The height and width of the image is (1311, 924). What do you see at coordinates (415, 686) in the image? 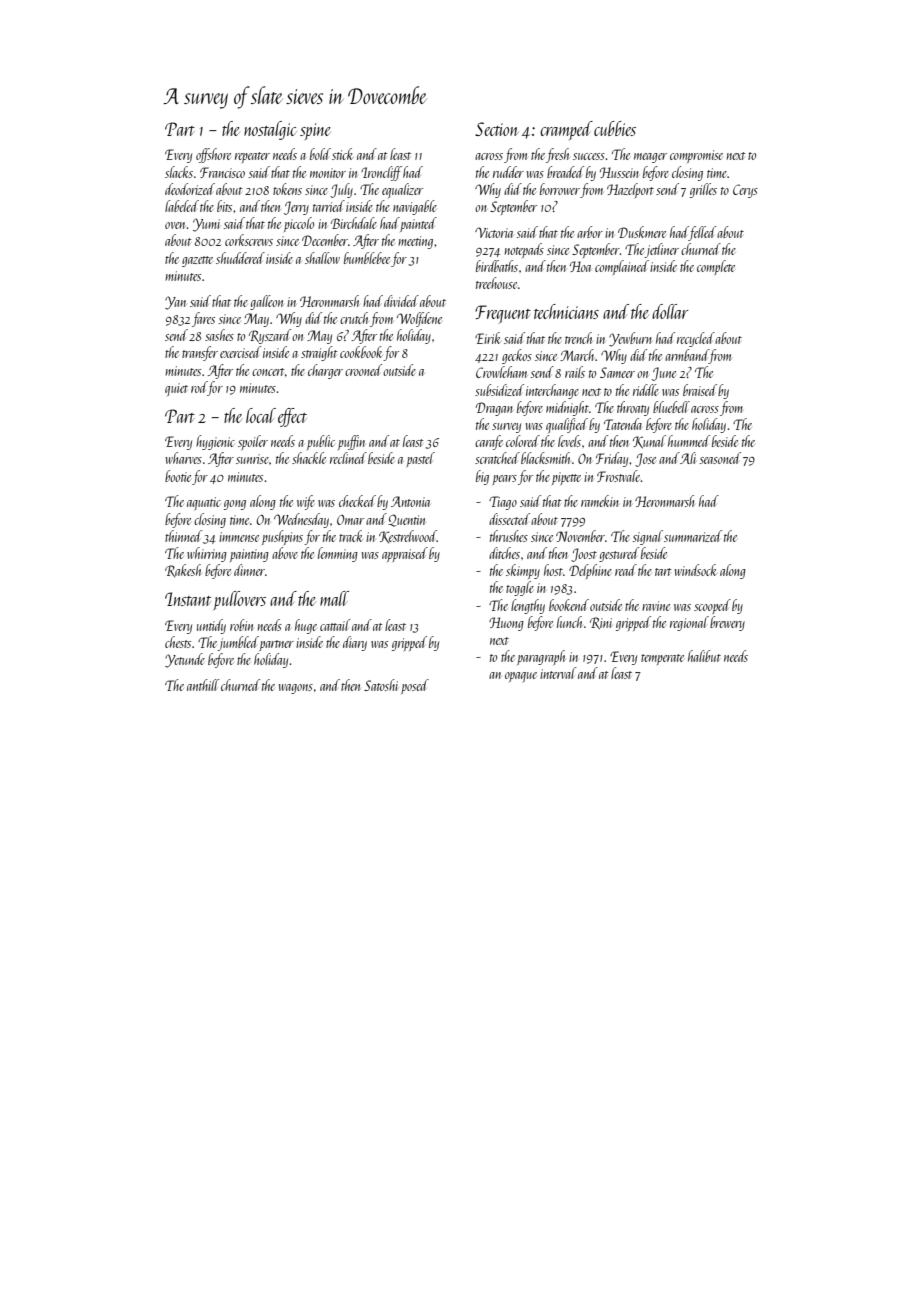
I see `posed` at bounding box center [415, 686].
